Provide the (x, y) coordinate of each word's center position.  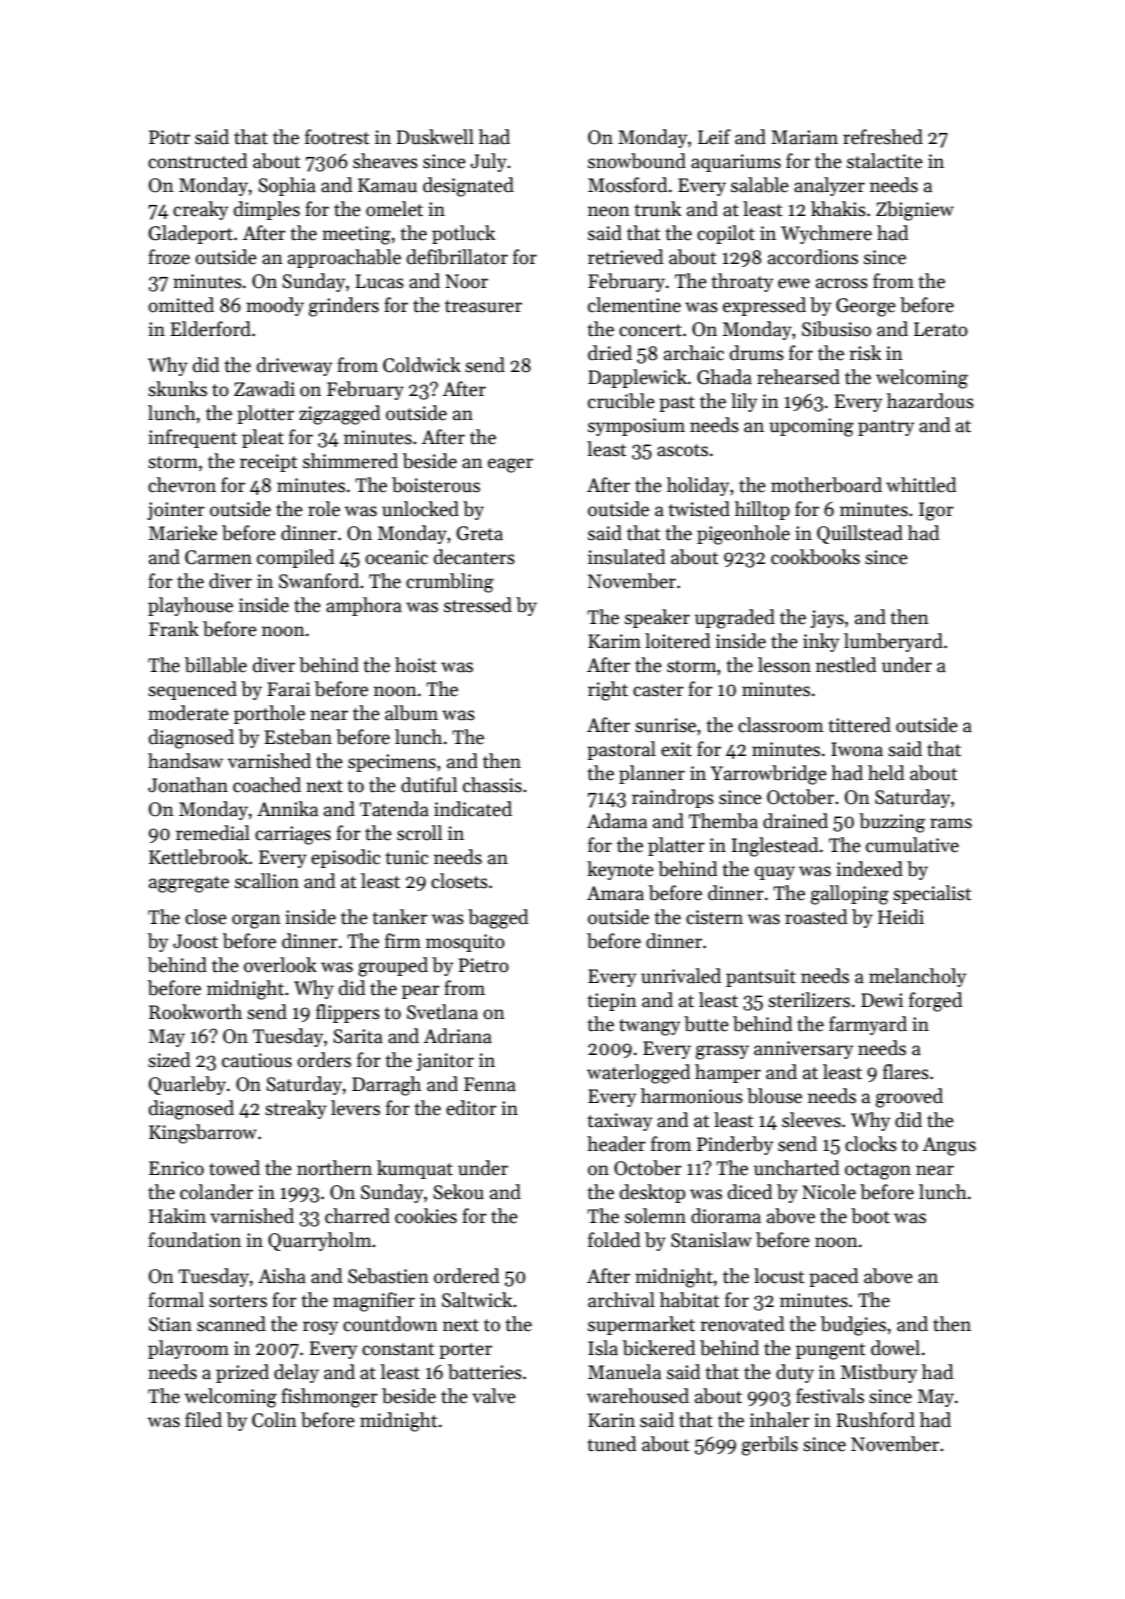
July (488, 162)
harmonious (692, 1096)
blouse (774, 1096)
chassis (492, 785)
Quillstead (860, 534)
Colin (274, 1420)
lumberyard (893, 642)
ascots (682, 450)
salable (760, 185)
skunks (177, 389)
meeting (356, 235)
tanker (400, 917)
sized (169, 1060)
